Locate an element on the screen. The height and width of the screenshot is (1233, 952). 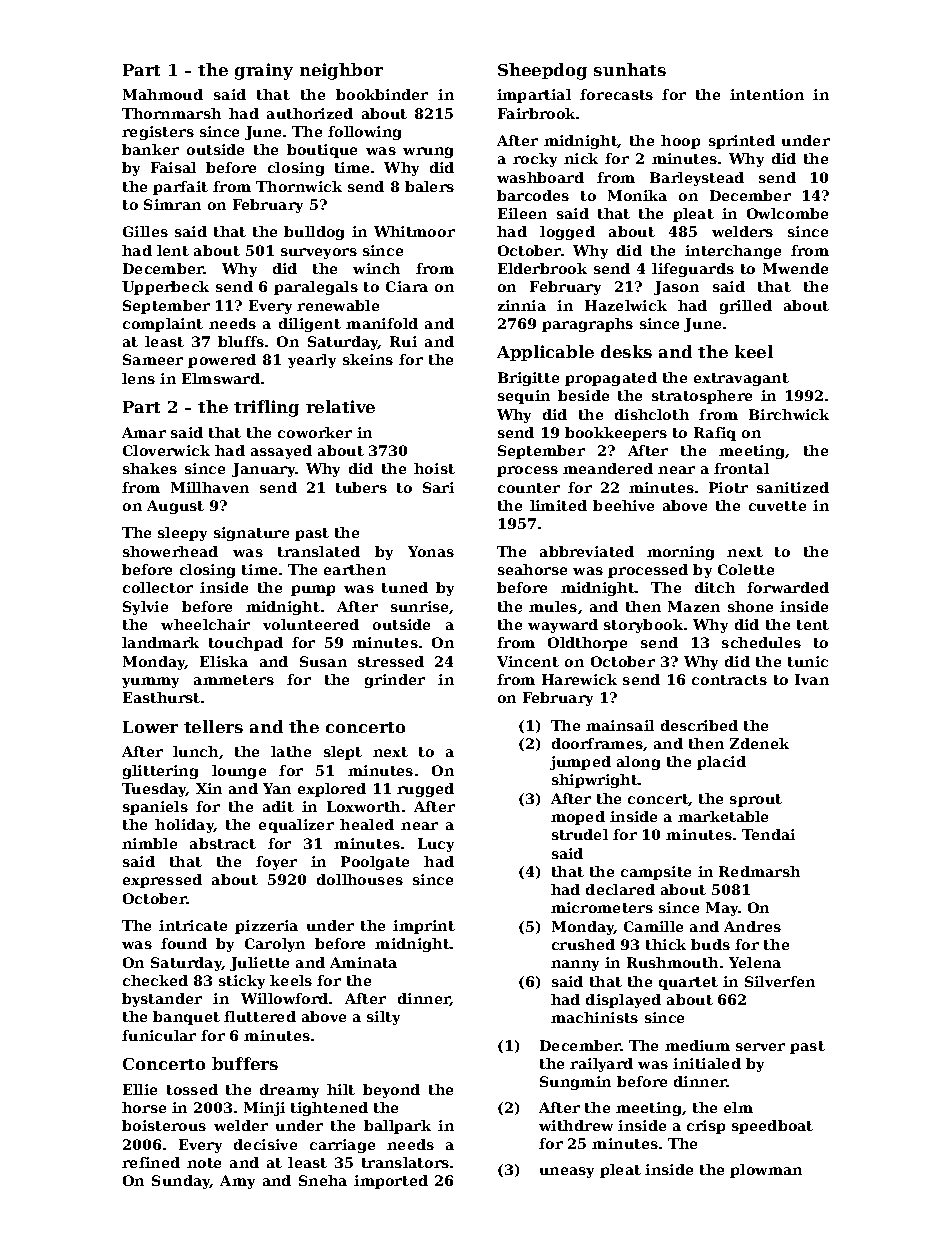
ammeters is located at coordinates (234, 680).
